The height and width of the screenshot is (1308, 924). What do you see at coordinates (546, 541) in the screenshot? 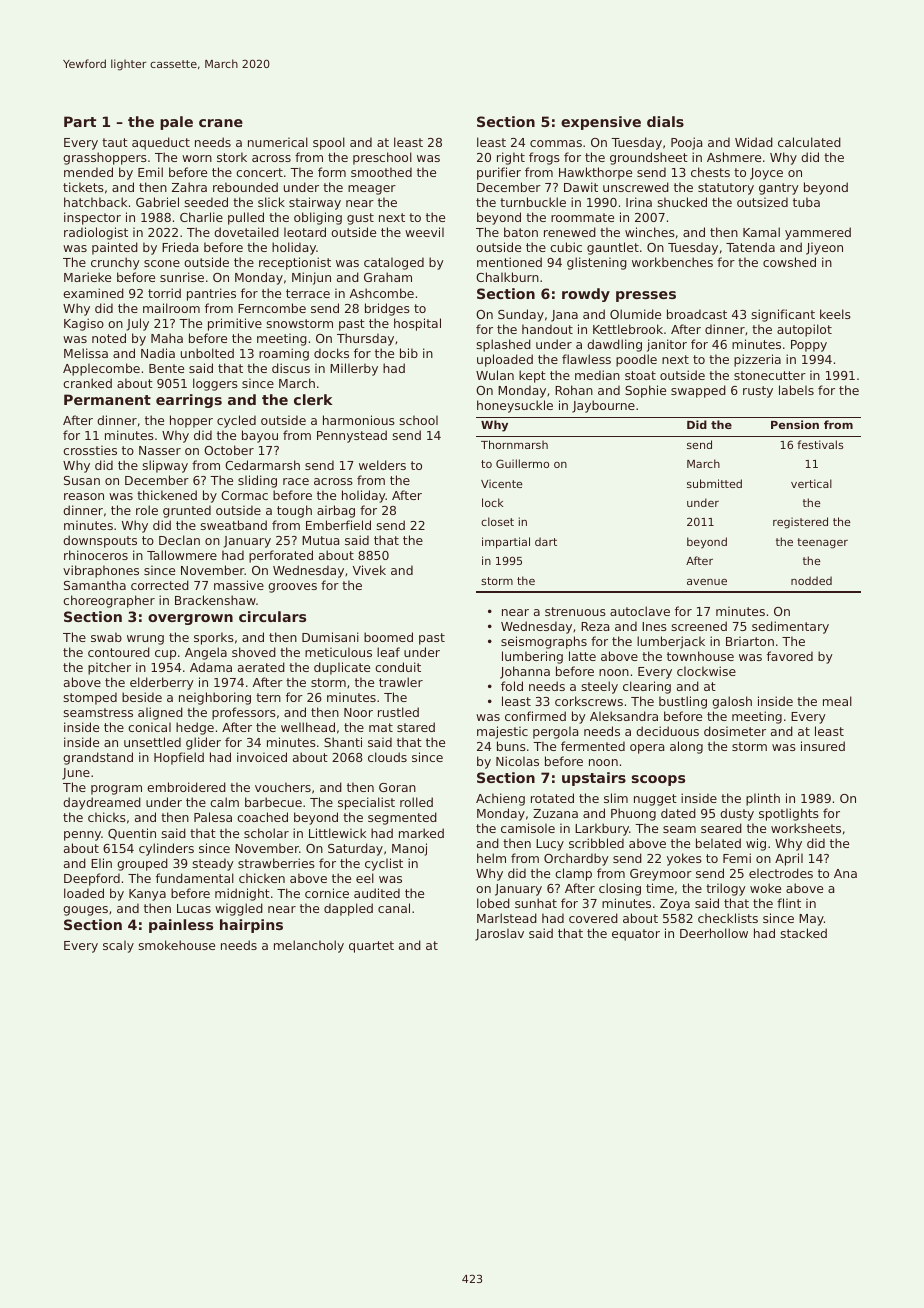
I see `dart` at bounding box center [546, 541].
